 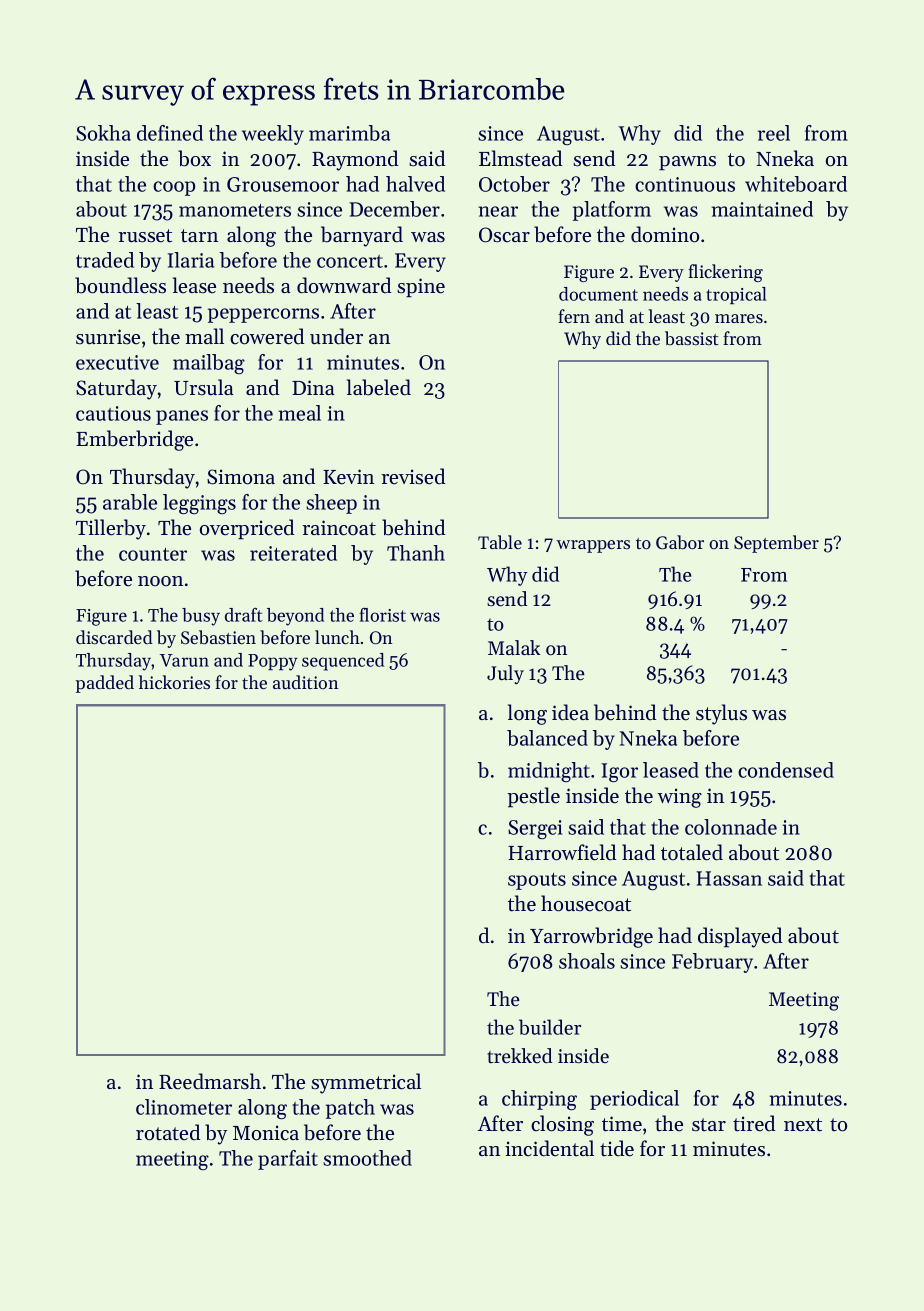 I want to click on stylus, so click(x=721, y=714).
